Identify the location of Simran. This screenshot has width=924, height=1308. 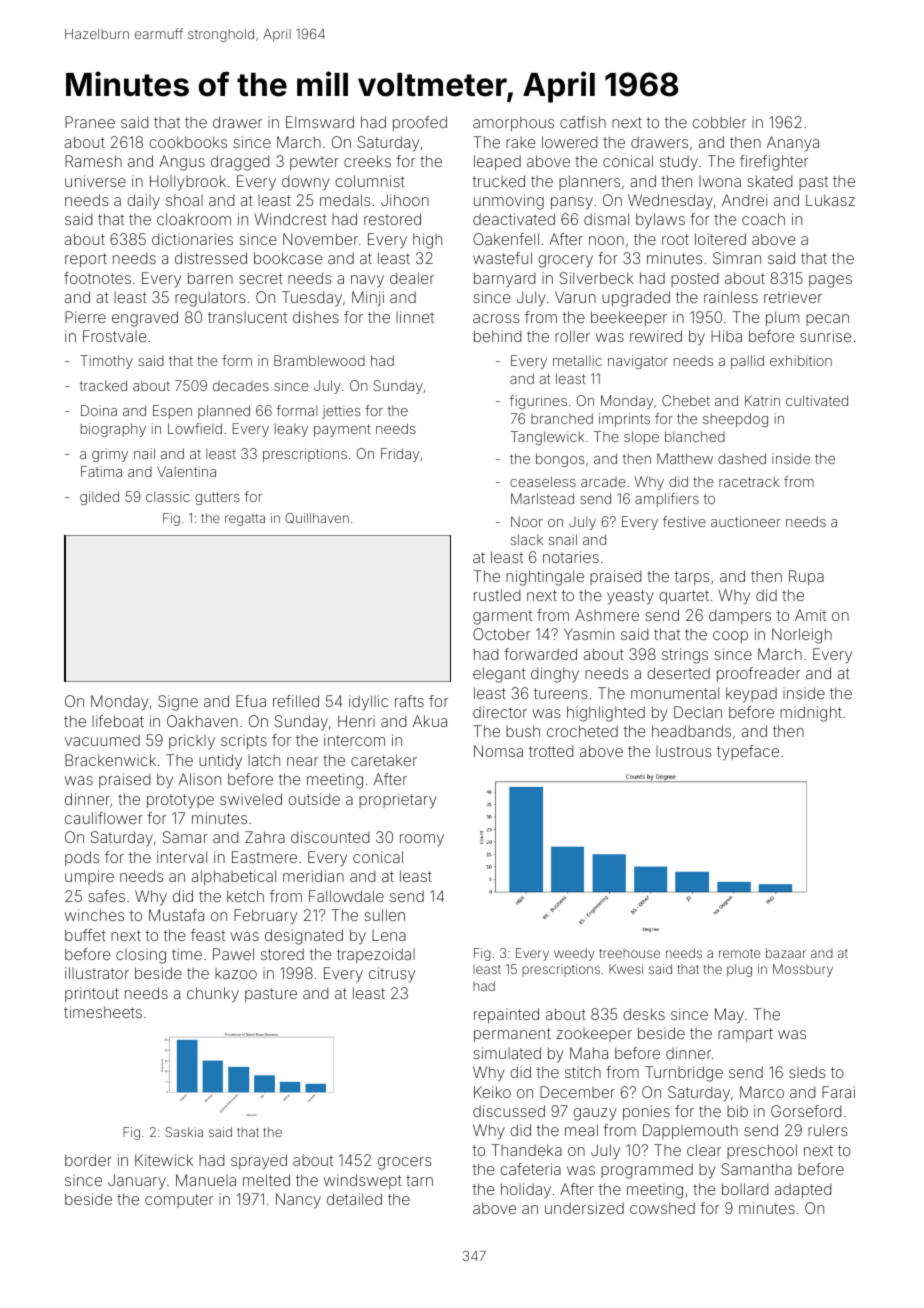
(737, 258).
